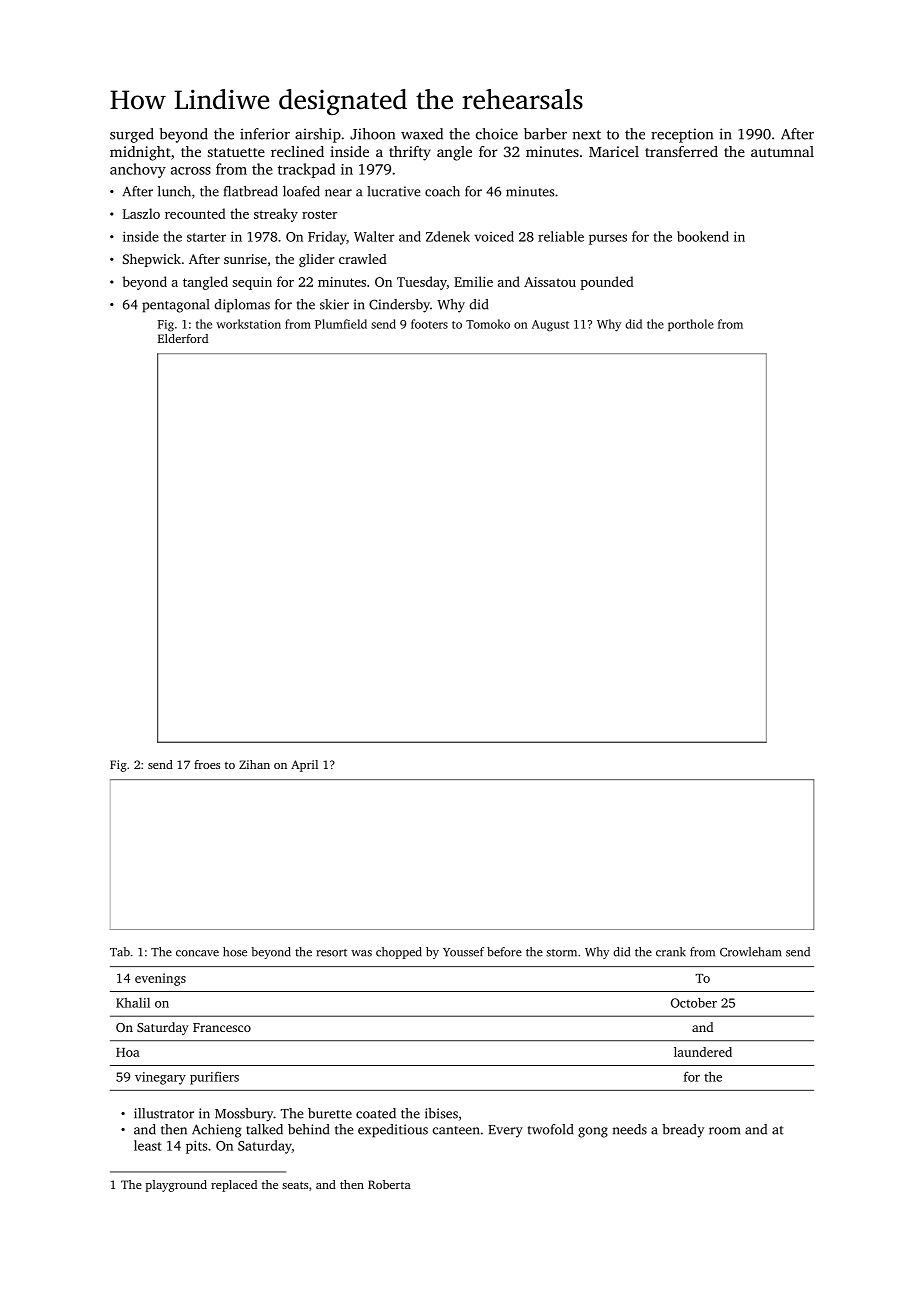 Image resolution: width=924 pixels, height=1308 pixels. Describe the element at coordinates (671, 952) in the image. I see `crank` at that location.
